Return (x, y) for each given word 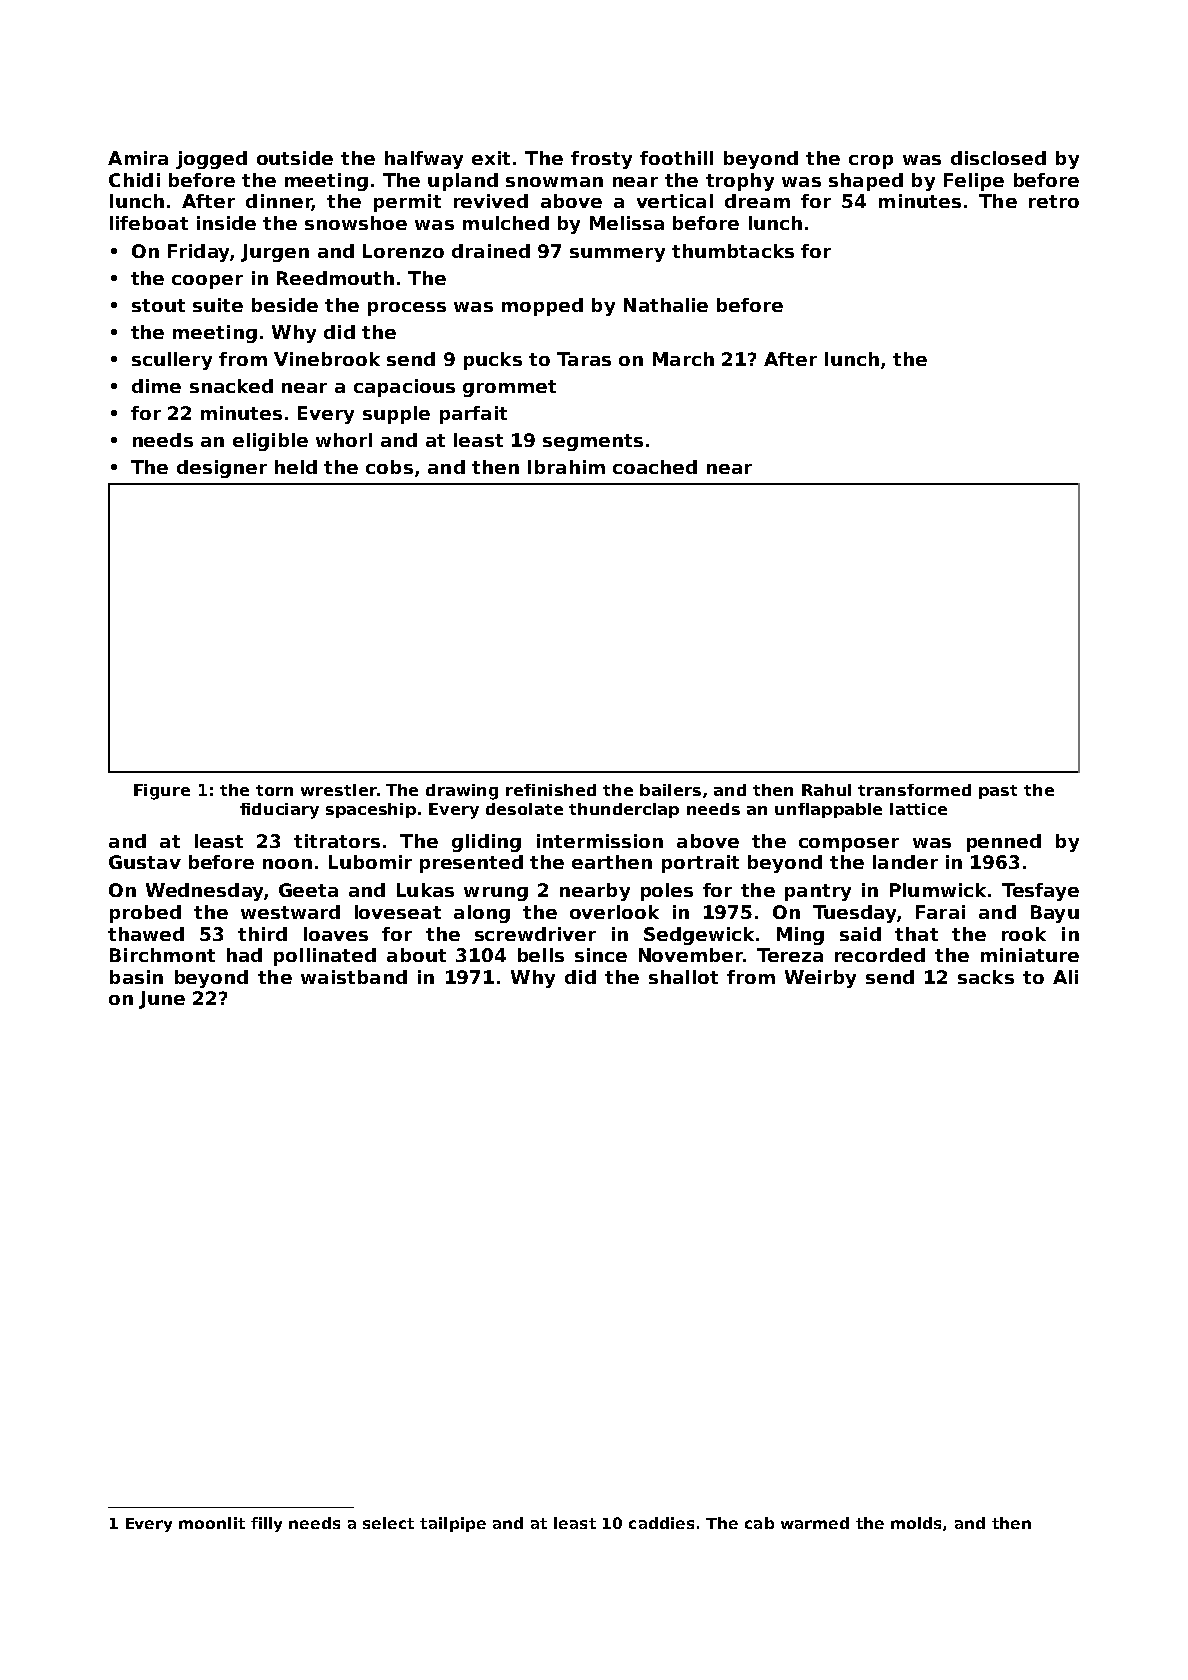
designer (222, 469)
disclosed (998, 158)
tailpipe (453, 1524)
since (601, 955)
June (162, 1000)
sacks (986, 977)
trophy (740, 182)
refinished (551, 790)
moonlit (212, 1523)
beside (285, 305)
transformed (914, 790)
